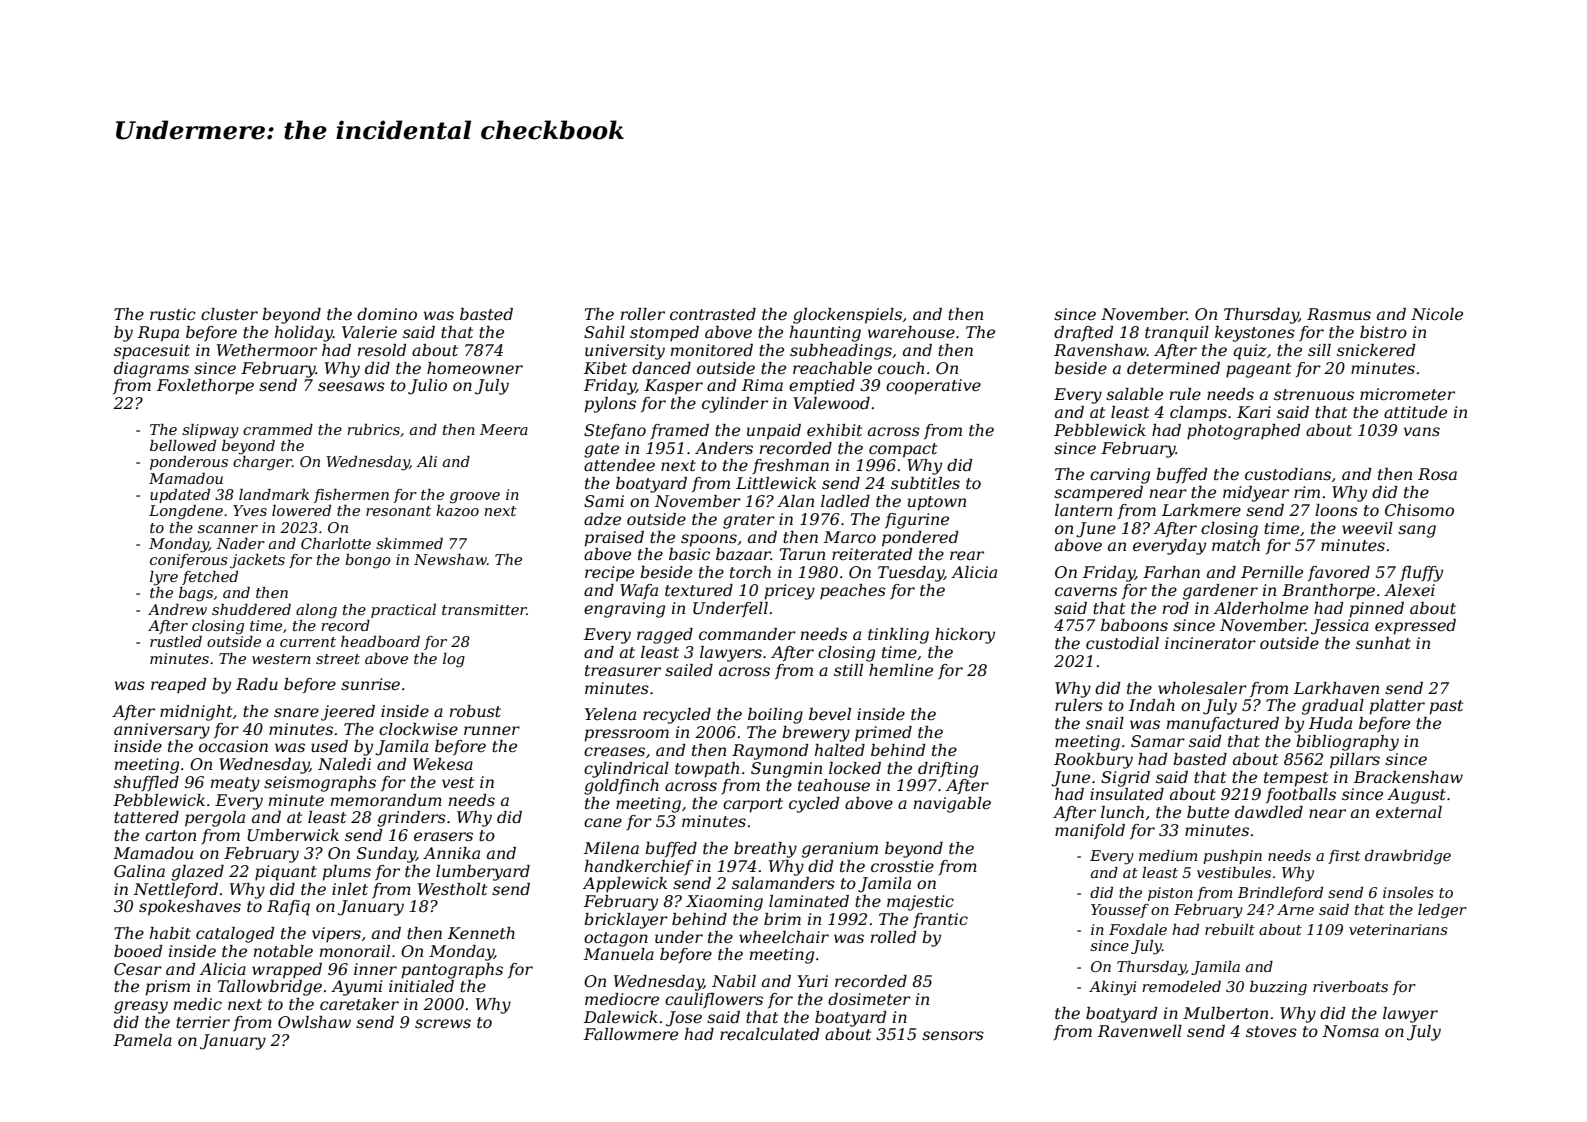 The height and width of the image is (1122, 1587). I want to click on Nicole, so click(1437, 314).
